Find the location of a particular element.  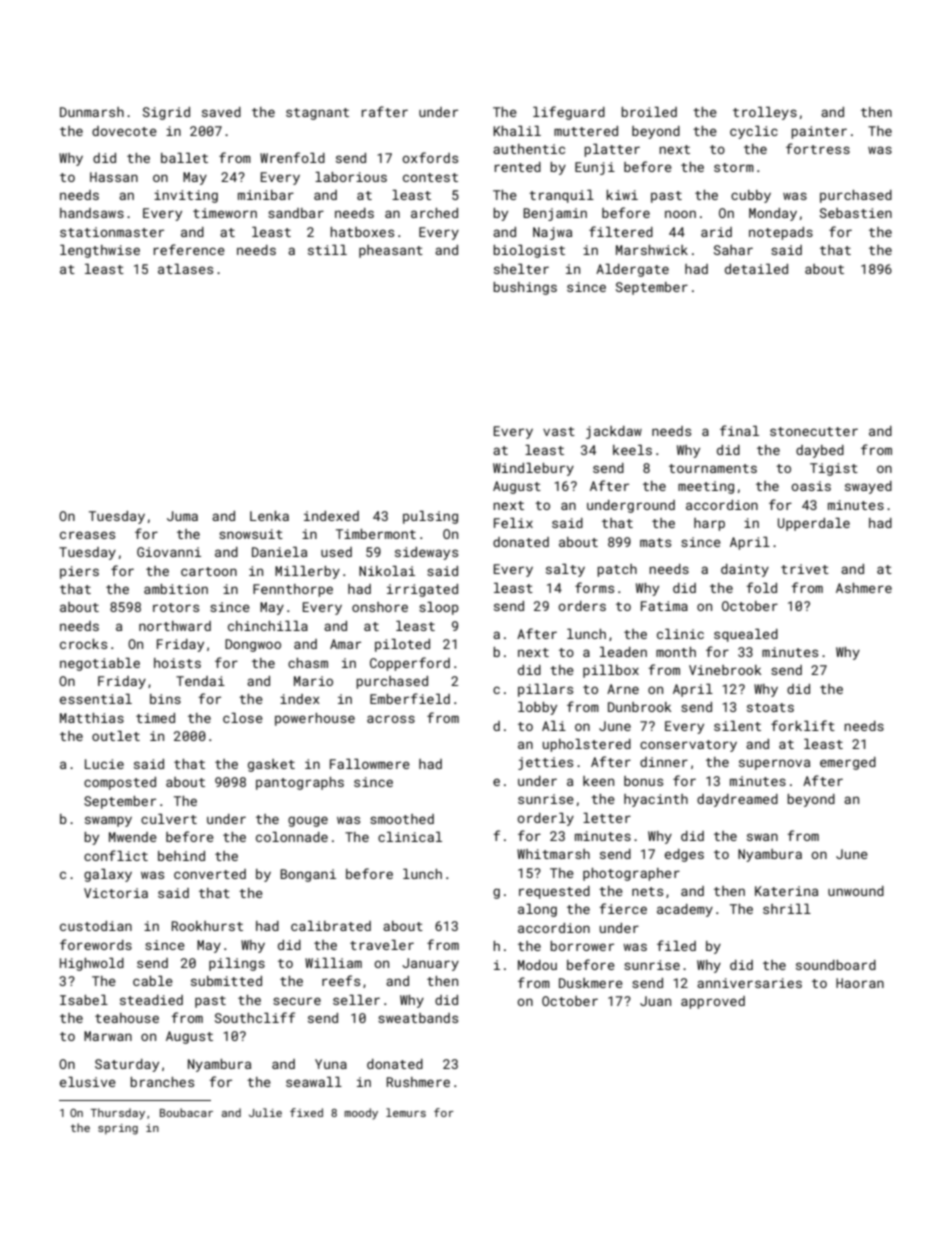

moody is located at coordinates (361, 1114).
